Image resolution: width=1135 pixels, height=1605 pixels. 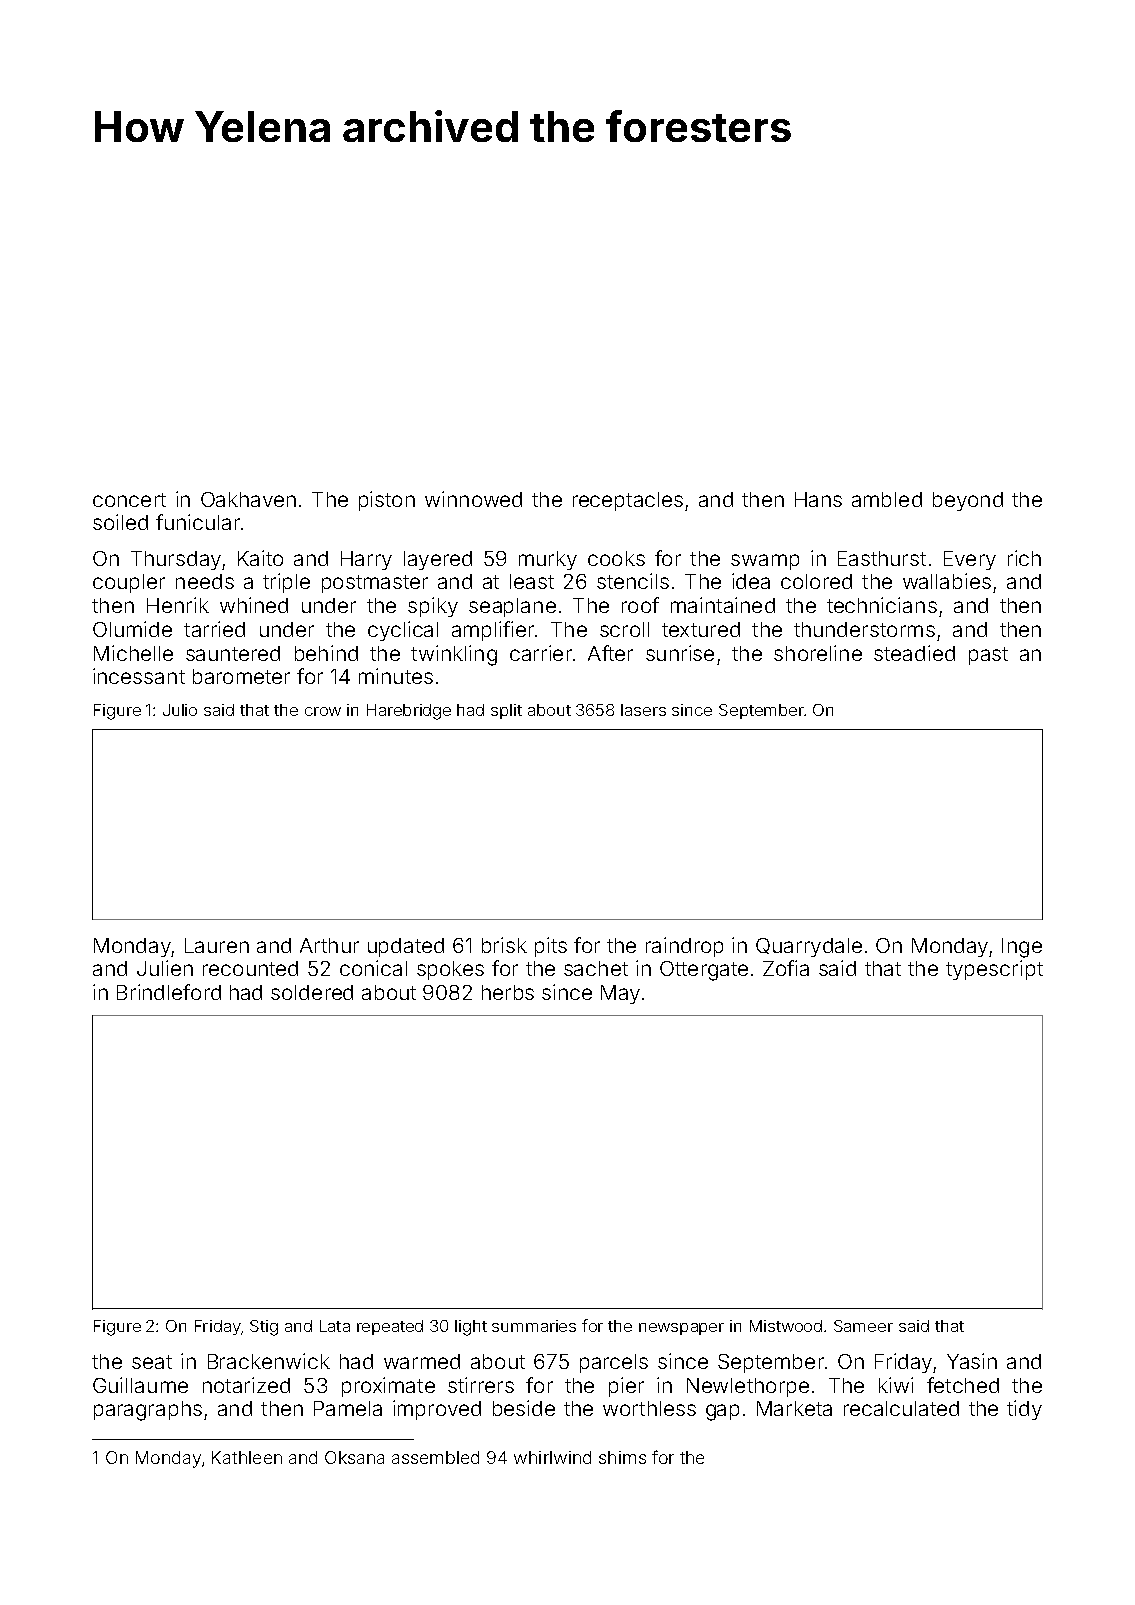 What do you see at coordinates (643, 710) in the screenshot?
I see `lasers` at bounding box center [643, 710].
